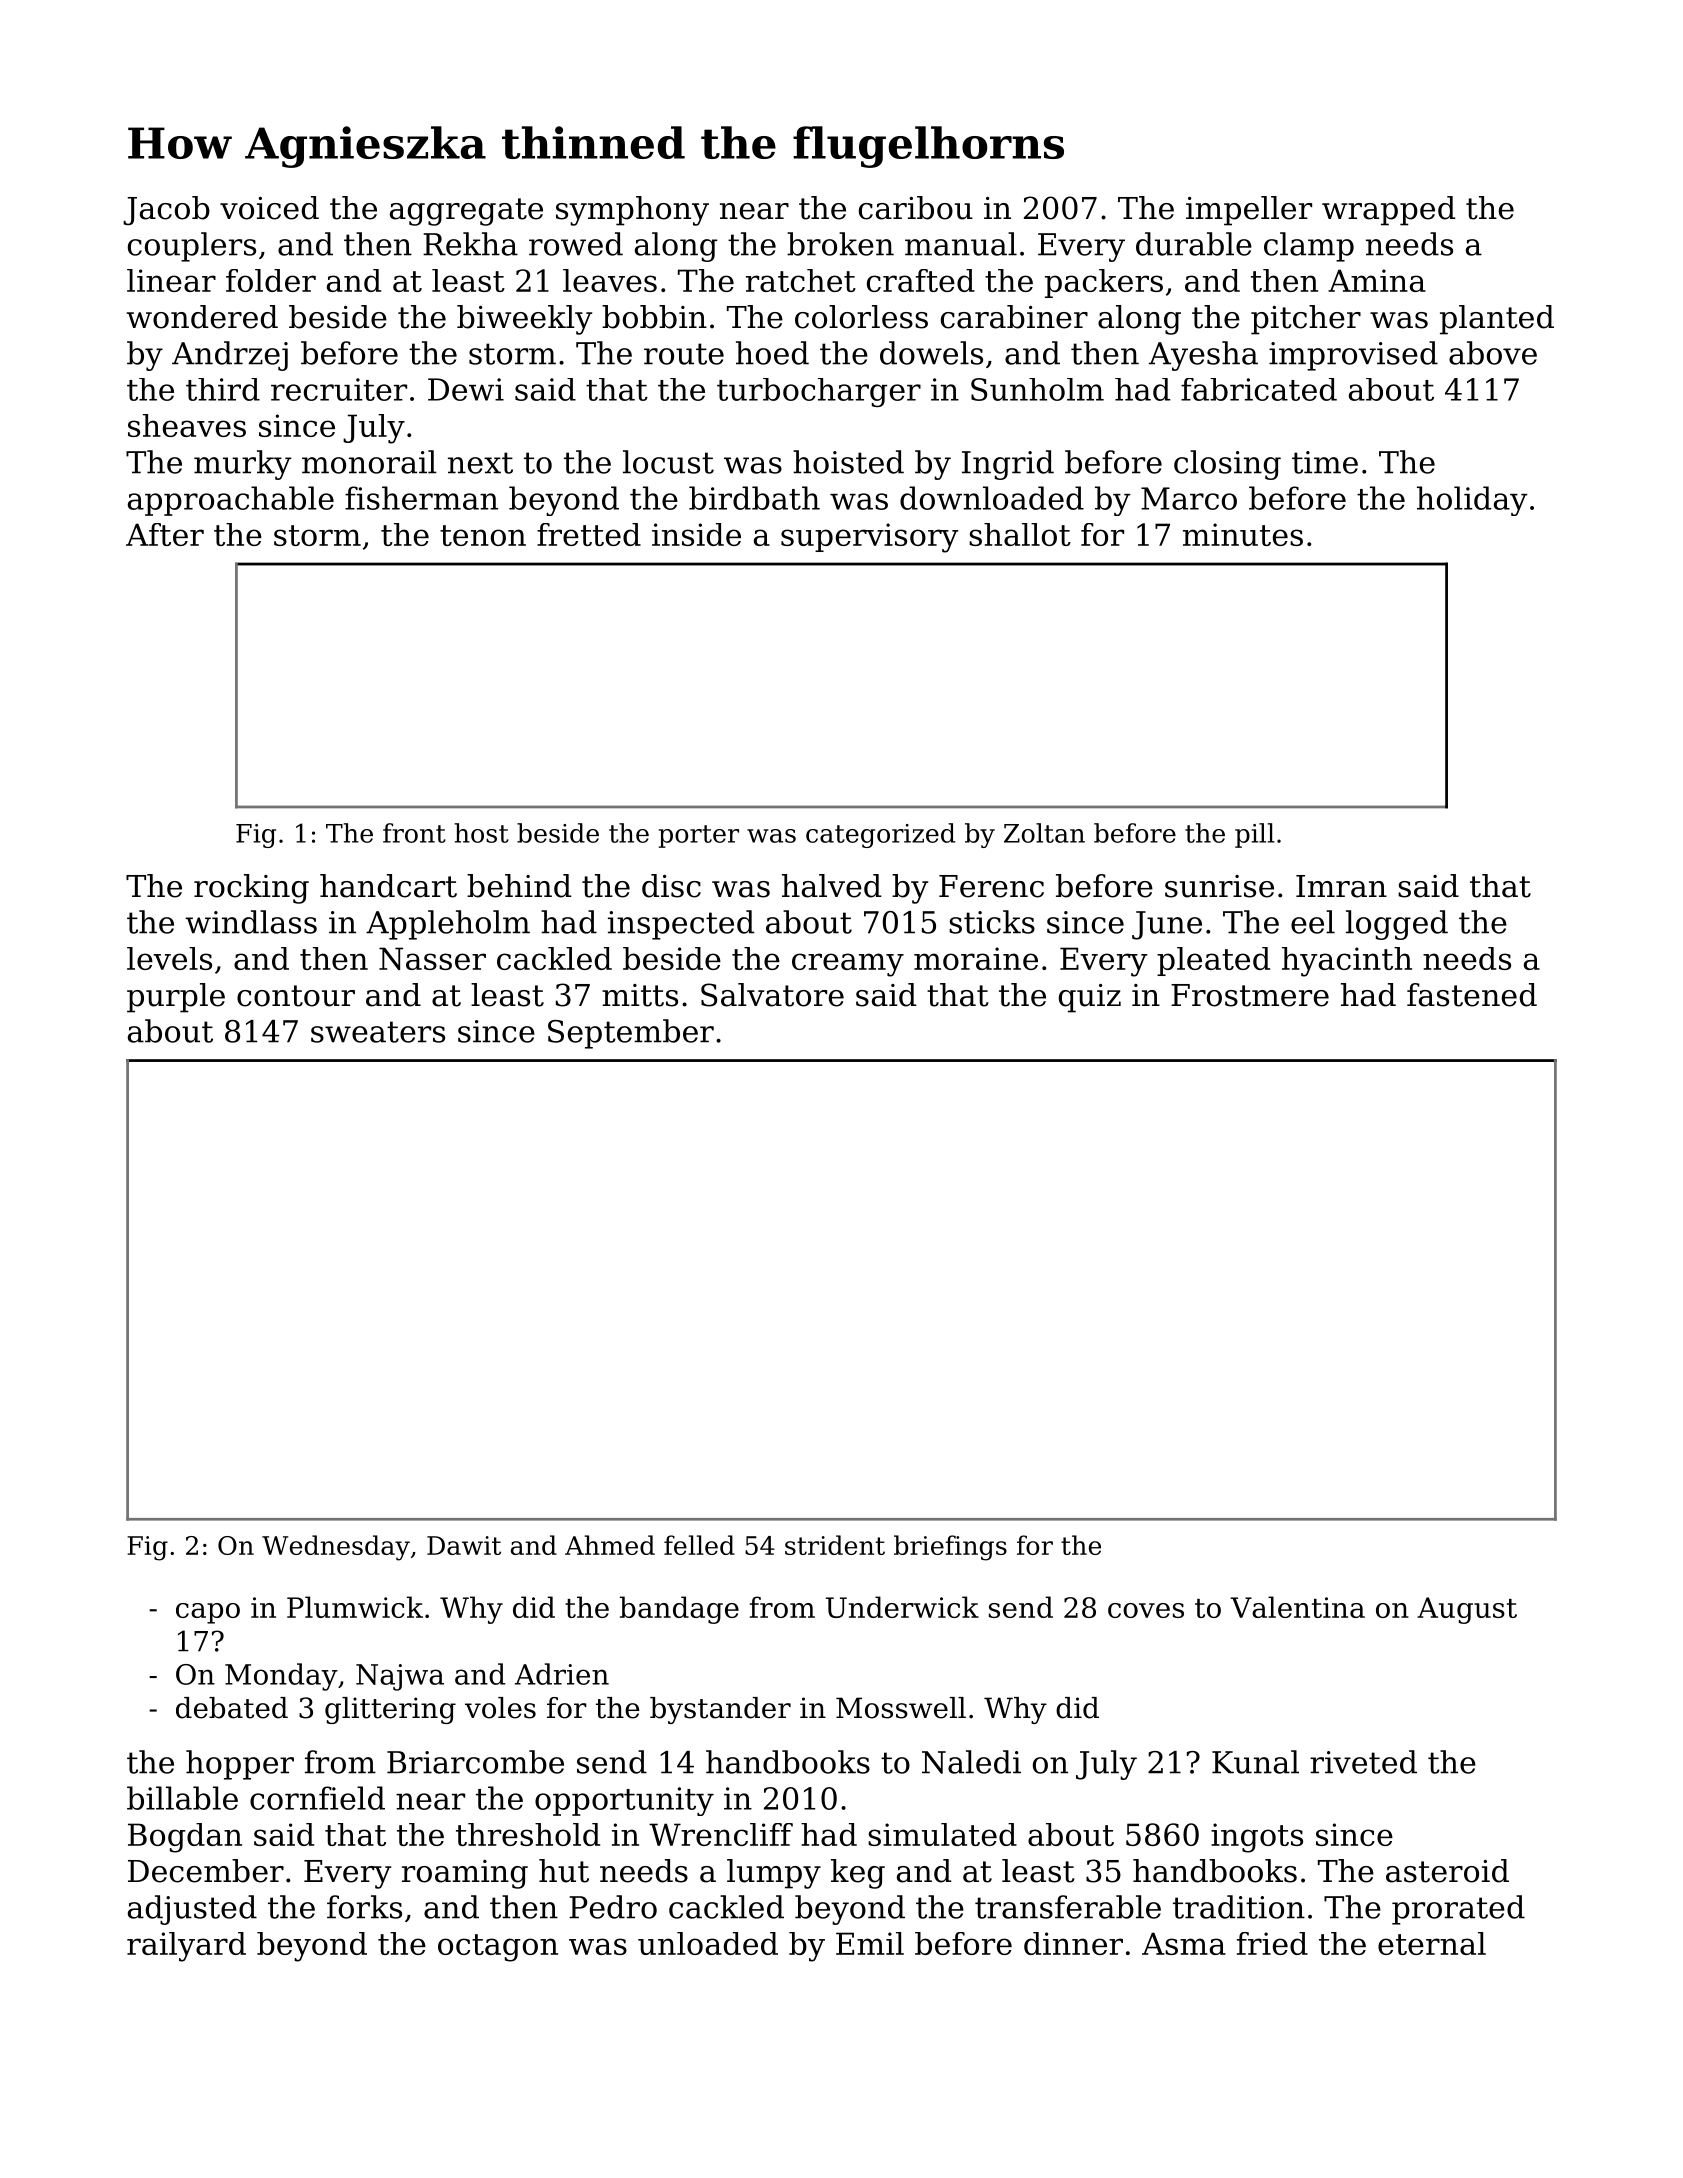 The image size is (1683, 2178). I want to click on broken, so click(840, 244).
